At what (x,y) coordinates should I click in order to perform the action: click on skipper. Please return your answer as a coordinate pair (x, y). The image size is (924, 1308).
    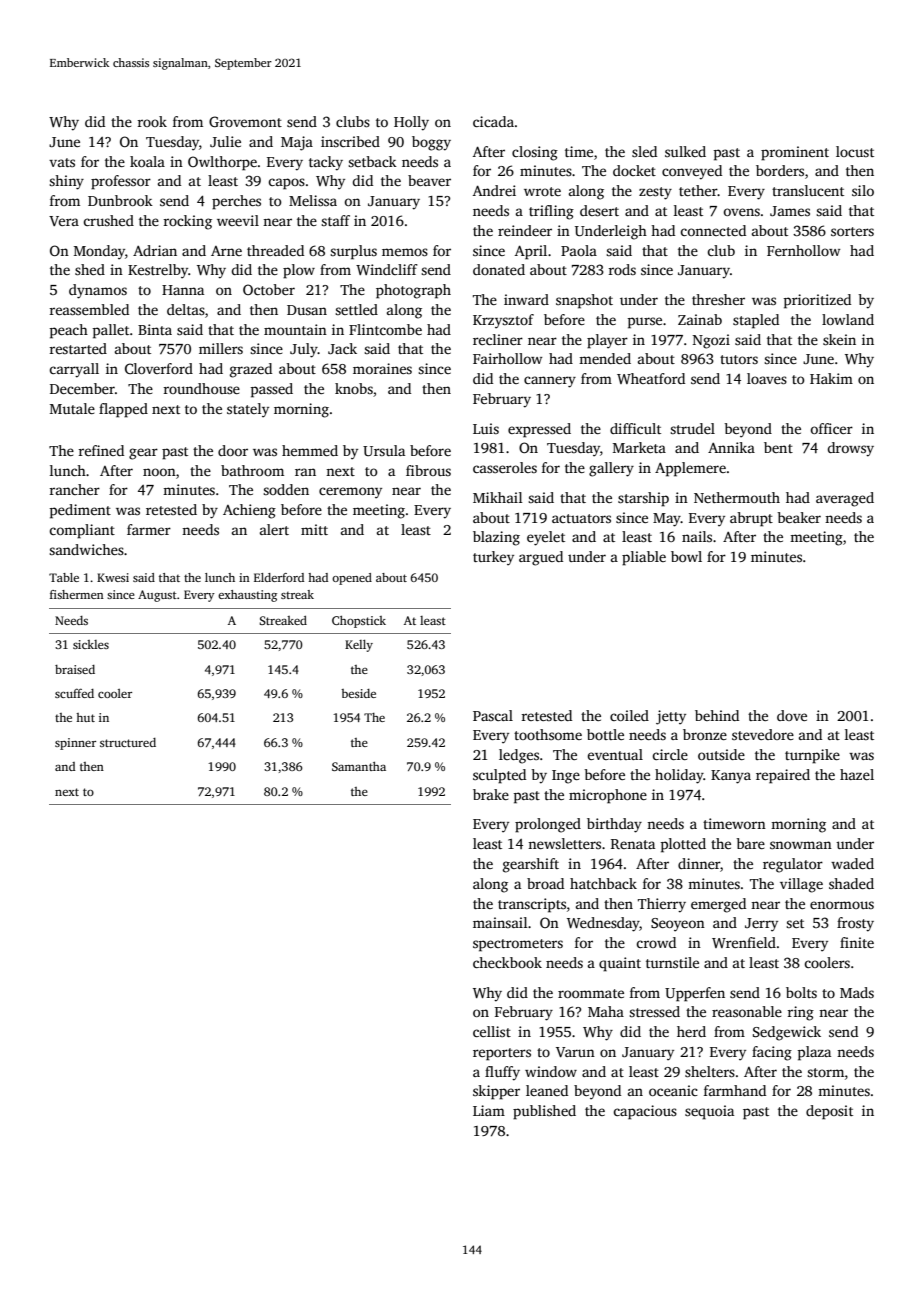
    Looking at the image, I should click on (496, 1092).
